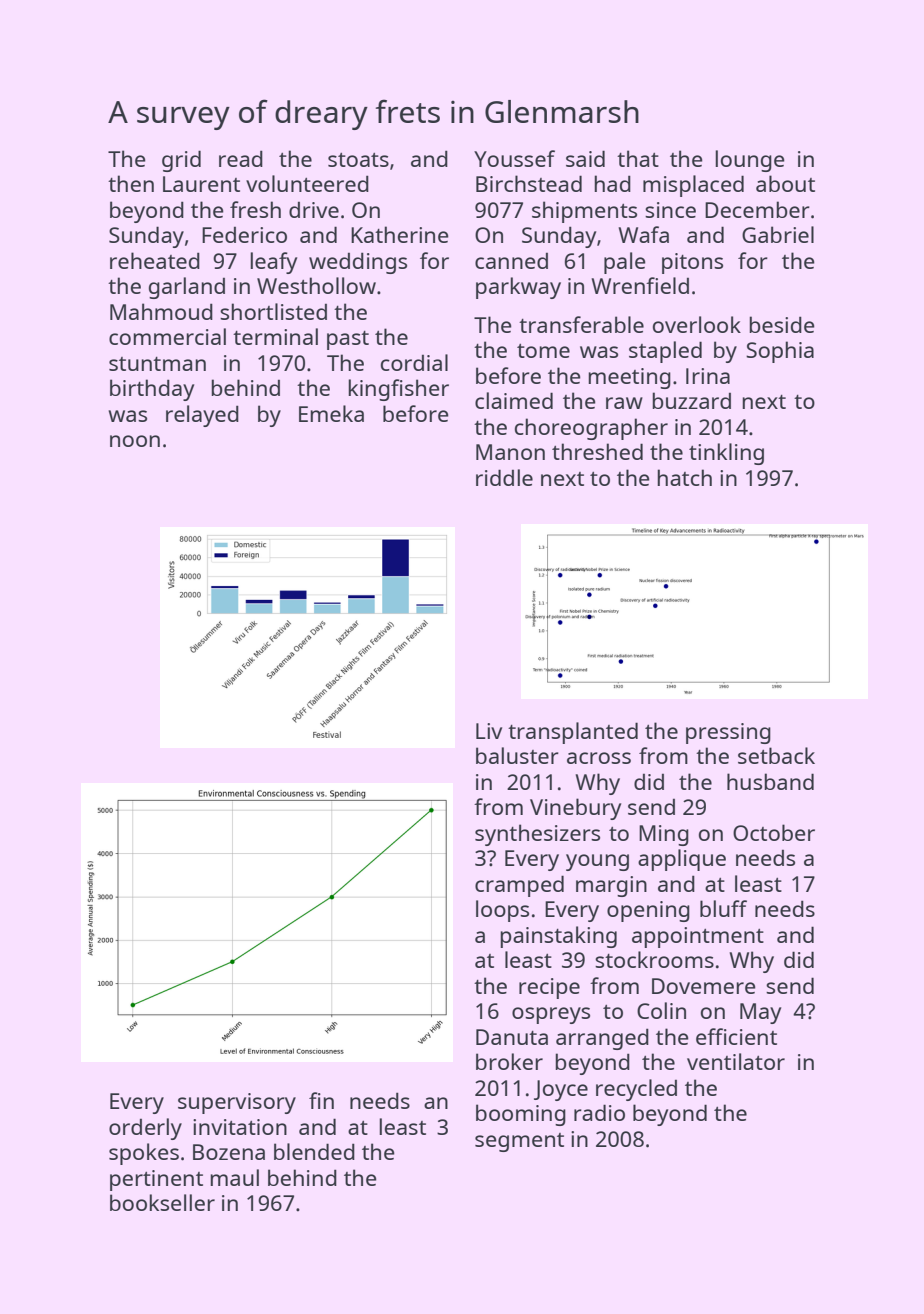  I want to click on beside, so click(782, 324).
